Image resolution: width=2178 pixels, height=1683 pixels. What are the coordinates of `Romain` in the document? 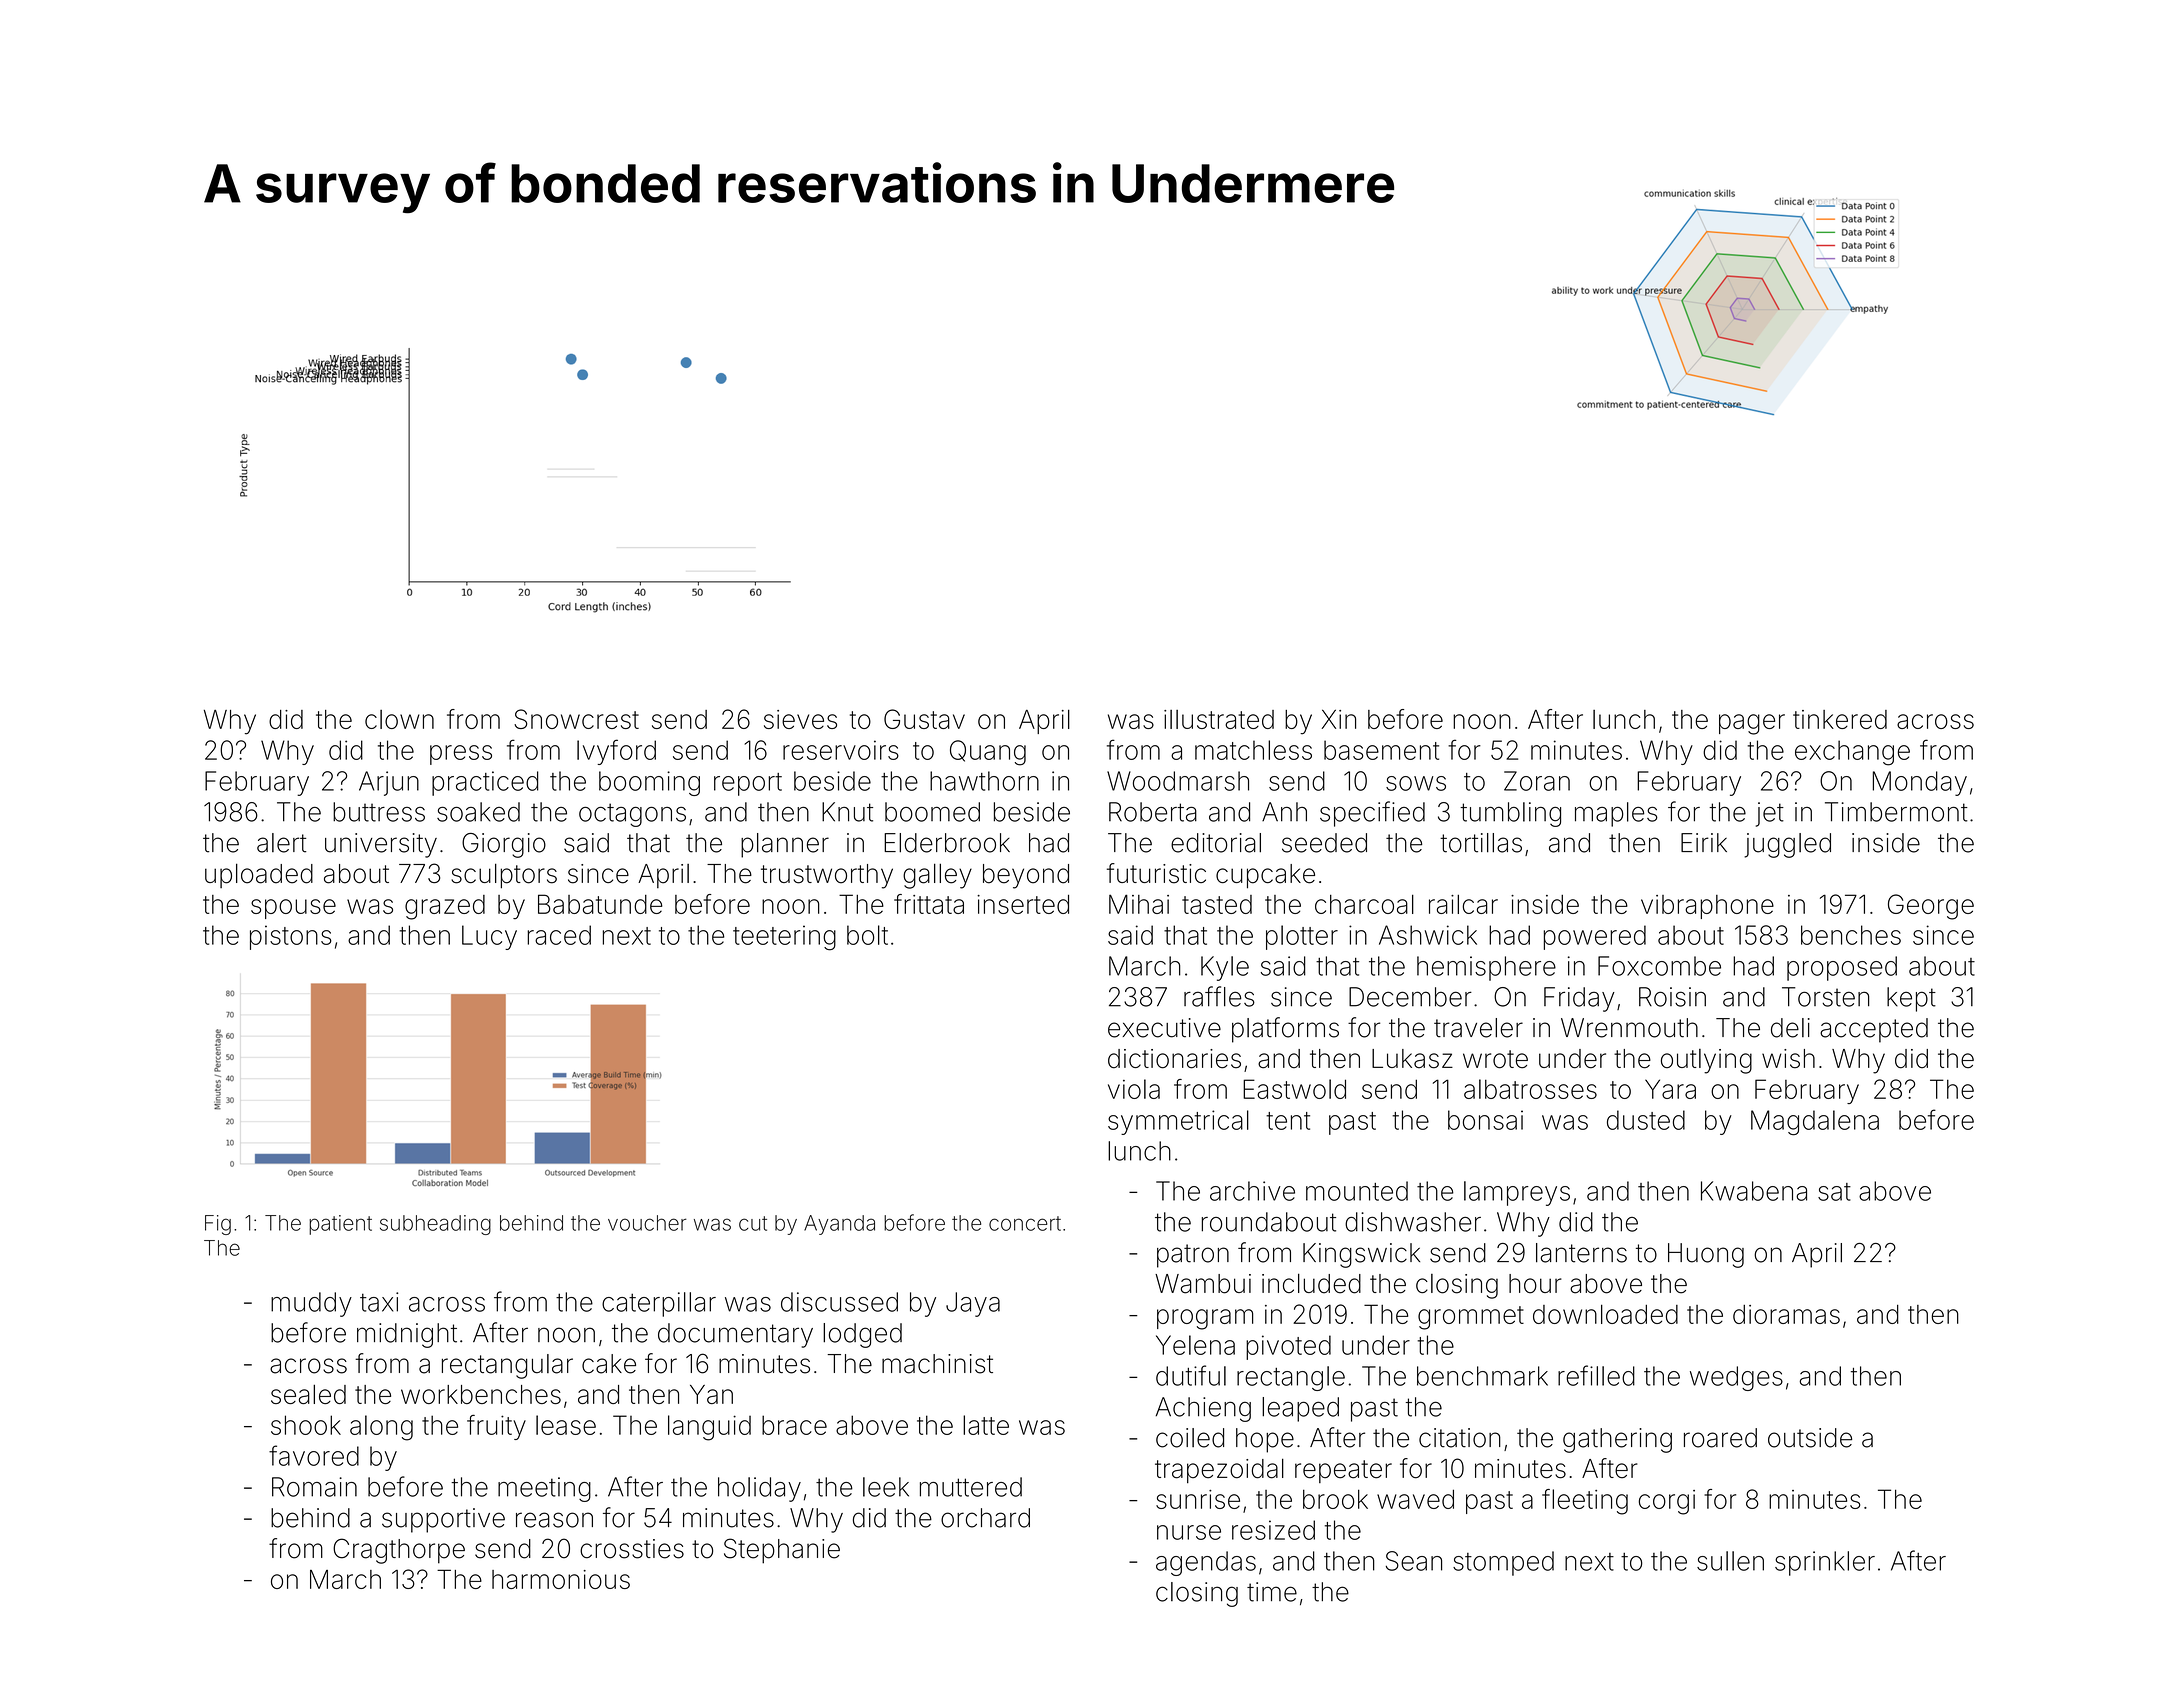 It's located at (314, 1487).
